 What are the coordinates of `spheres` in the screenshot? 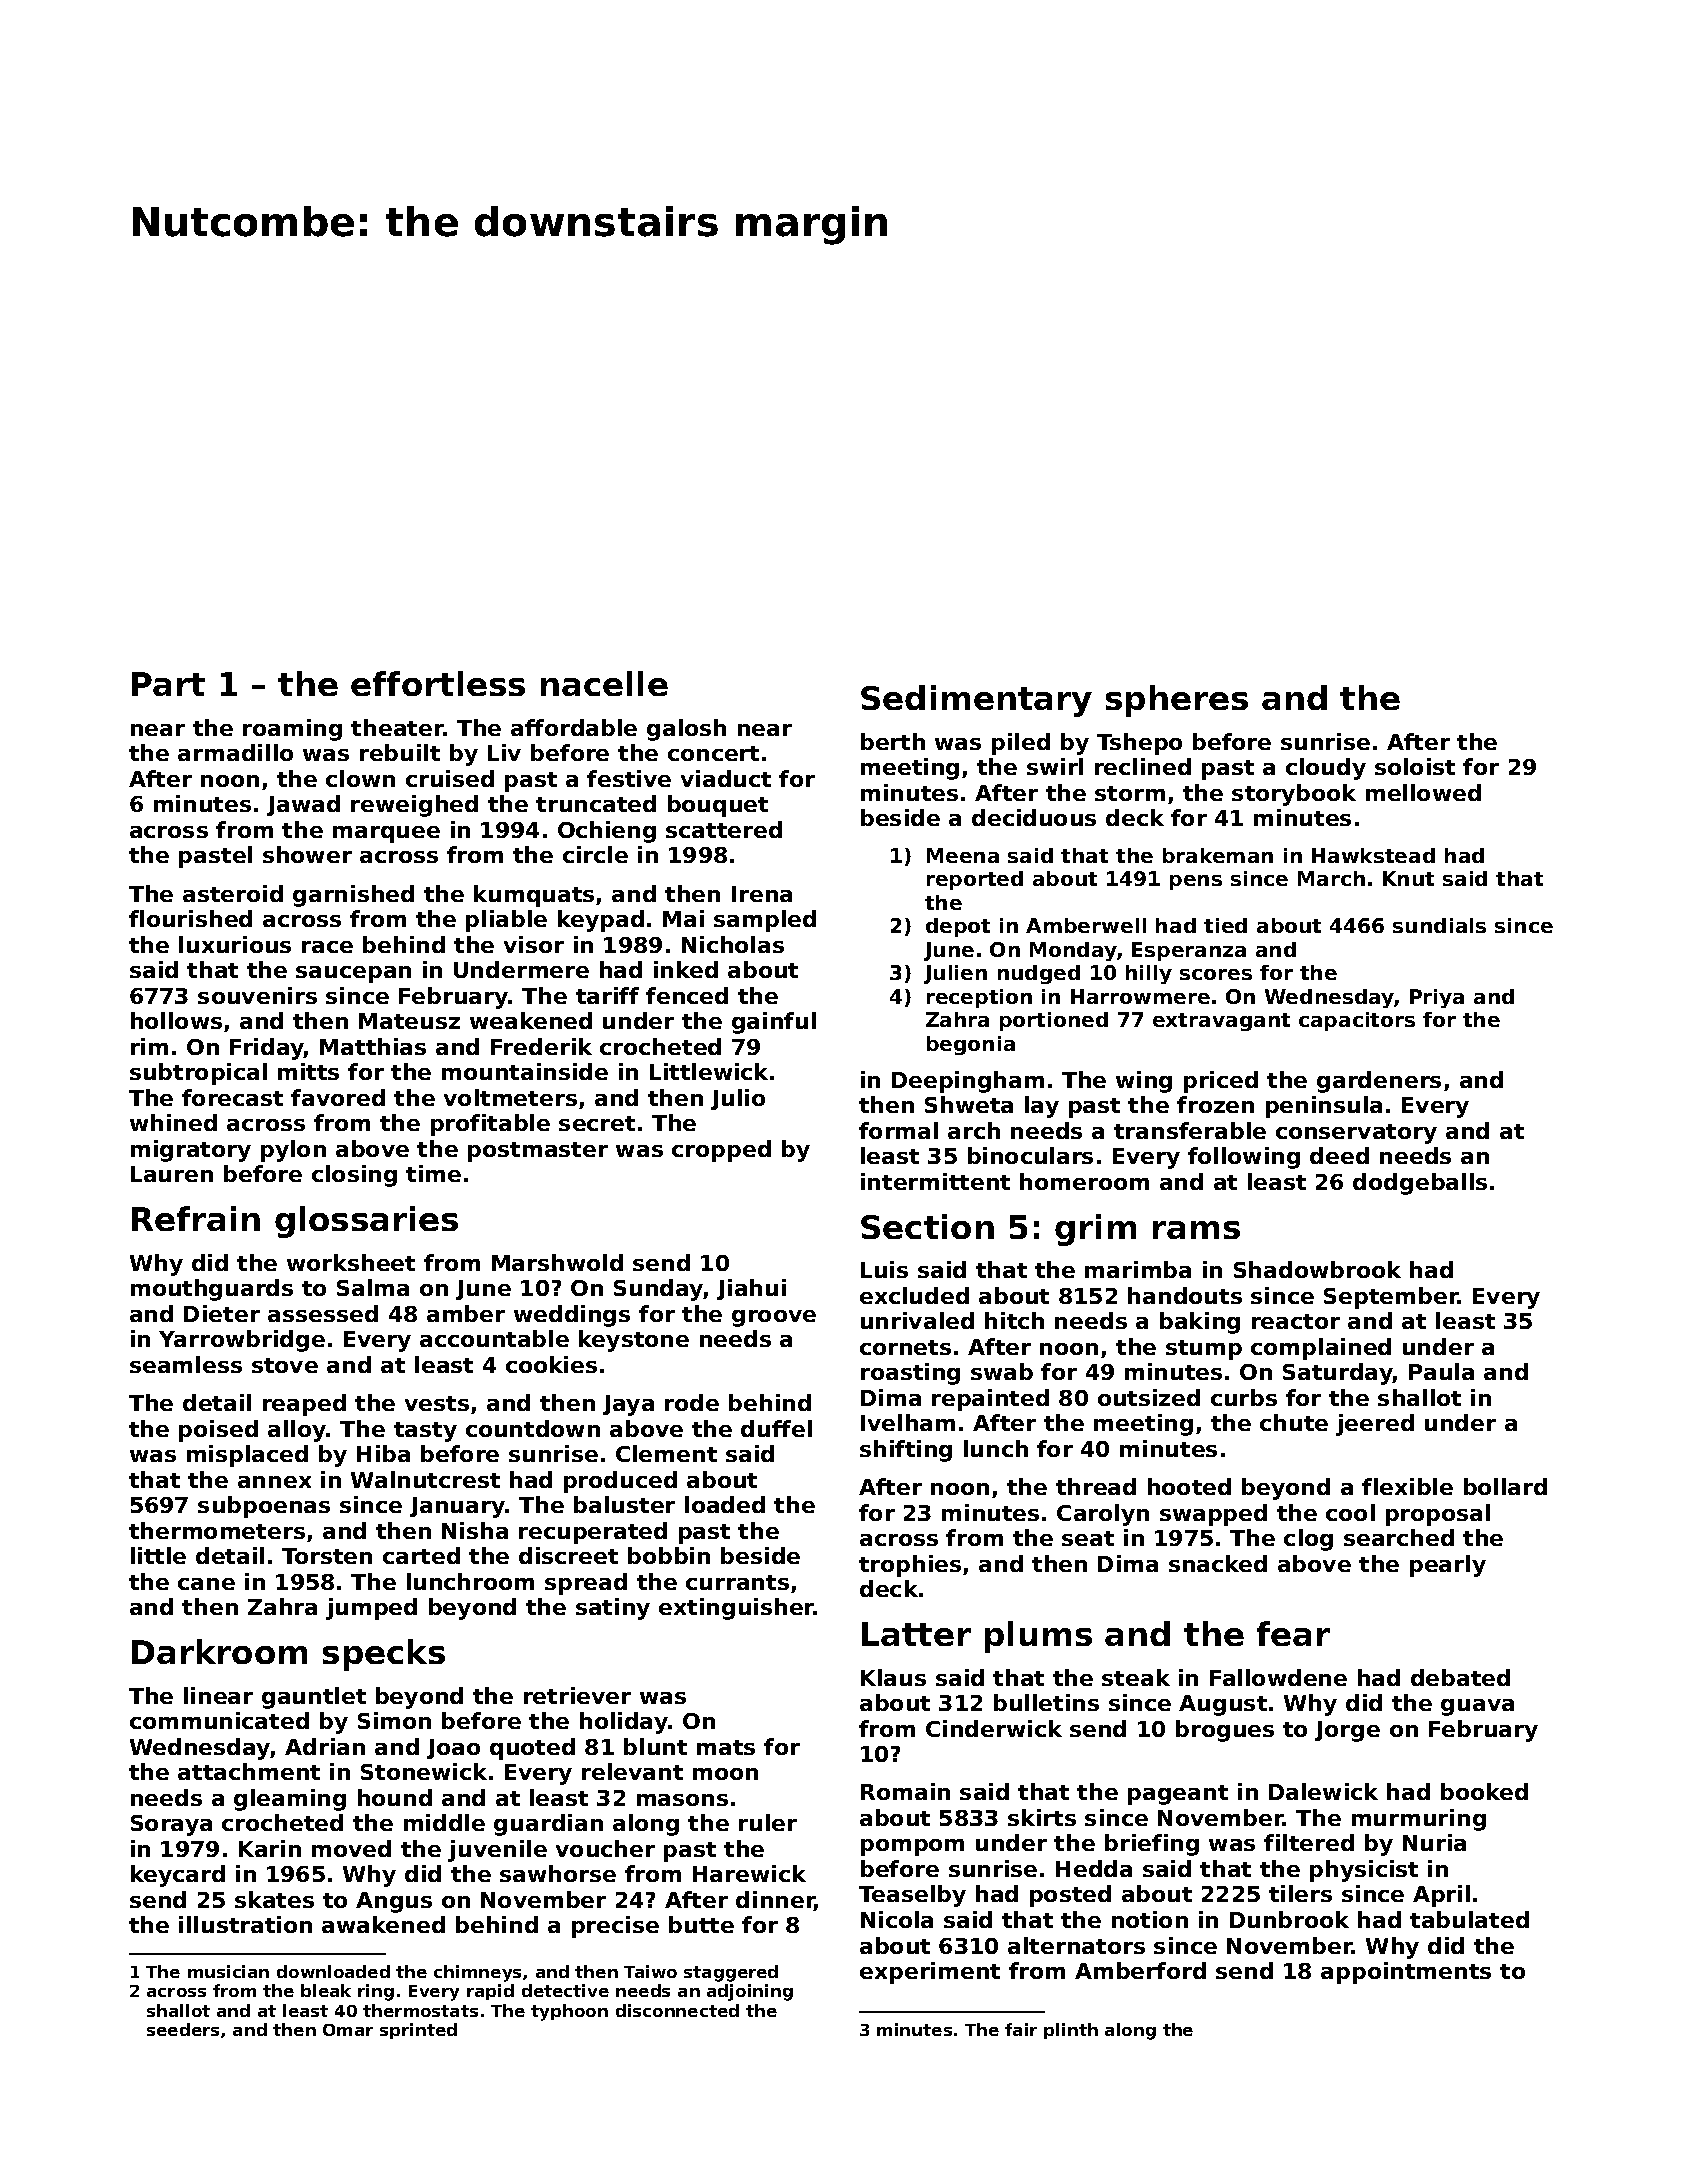 It's located at (1177, 701).
